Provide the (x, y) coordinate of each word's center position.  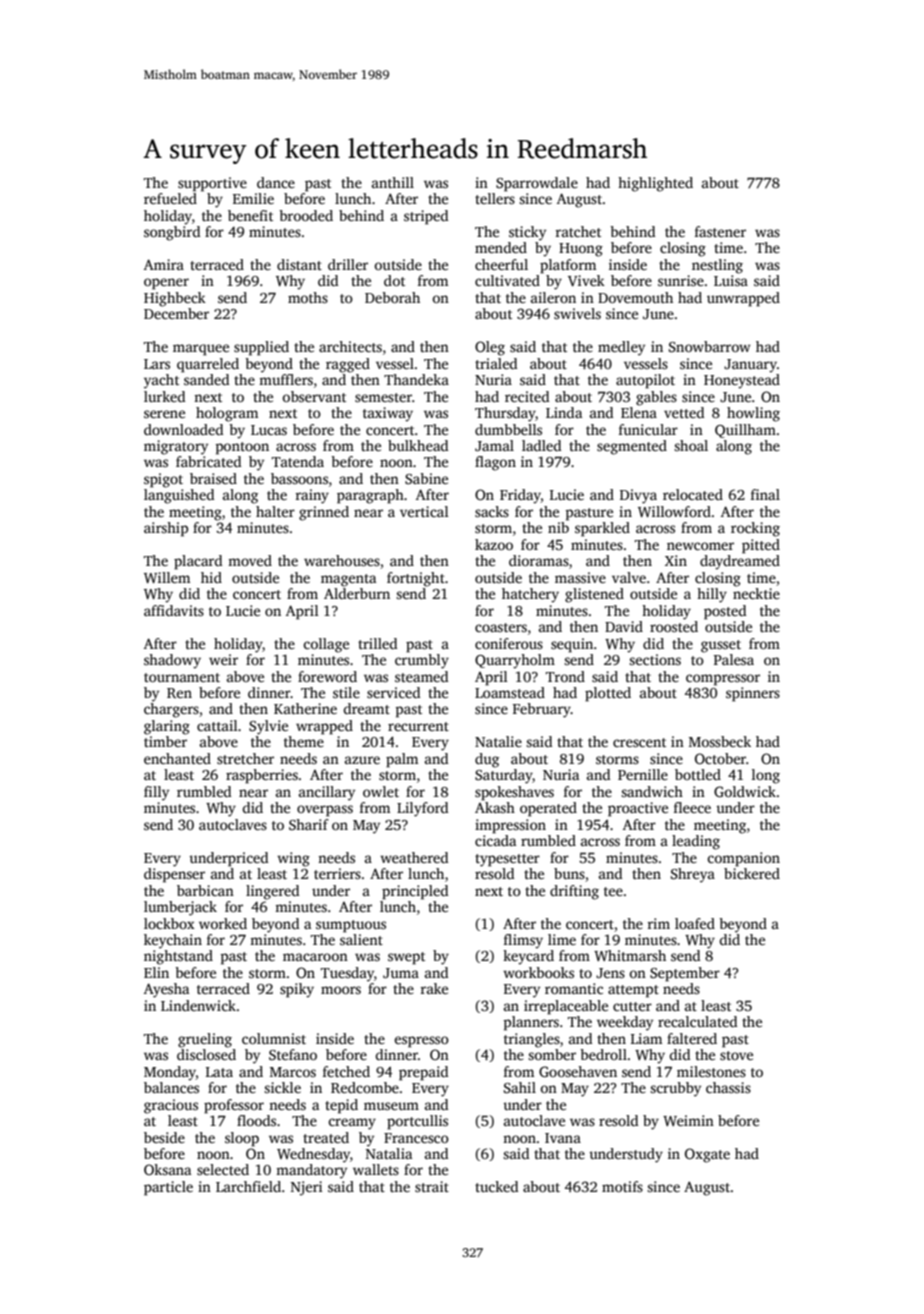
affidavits (174, 610)
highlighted (655, 184)
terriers (337, 873)
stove (736, 1055)
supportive (212, 184)
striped (426, 217)
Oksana (167, 1169)
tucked (496, 1186)
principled (415, 892)
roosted (674, 626)
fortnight (416, 579)
